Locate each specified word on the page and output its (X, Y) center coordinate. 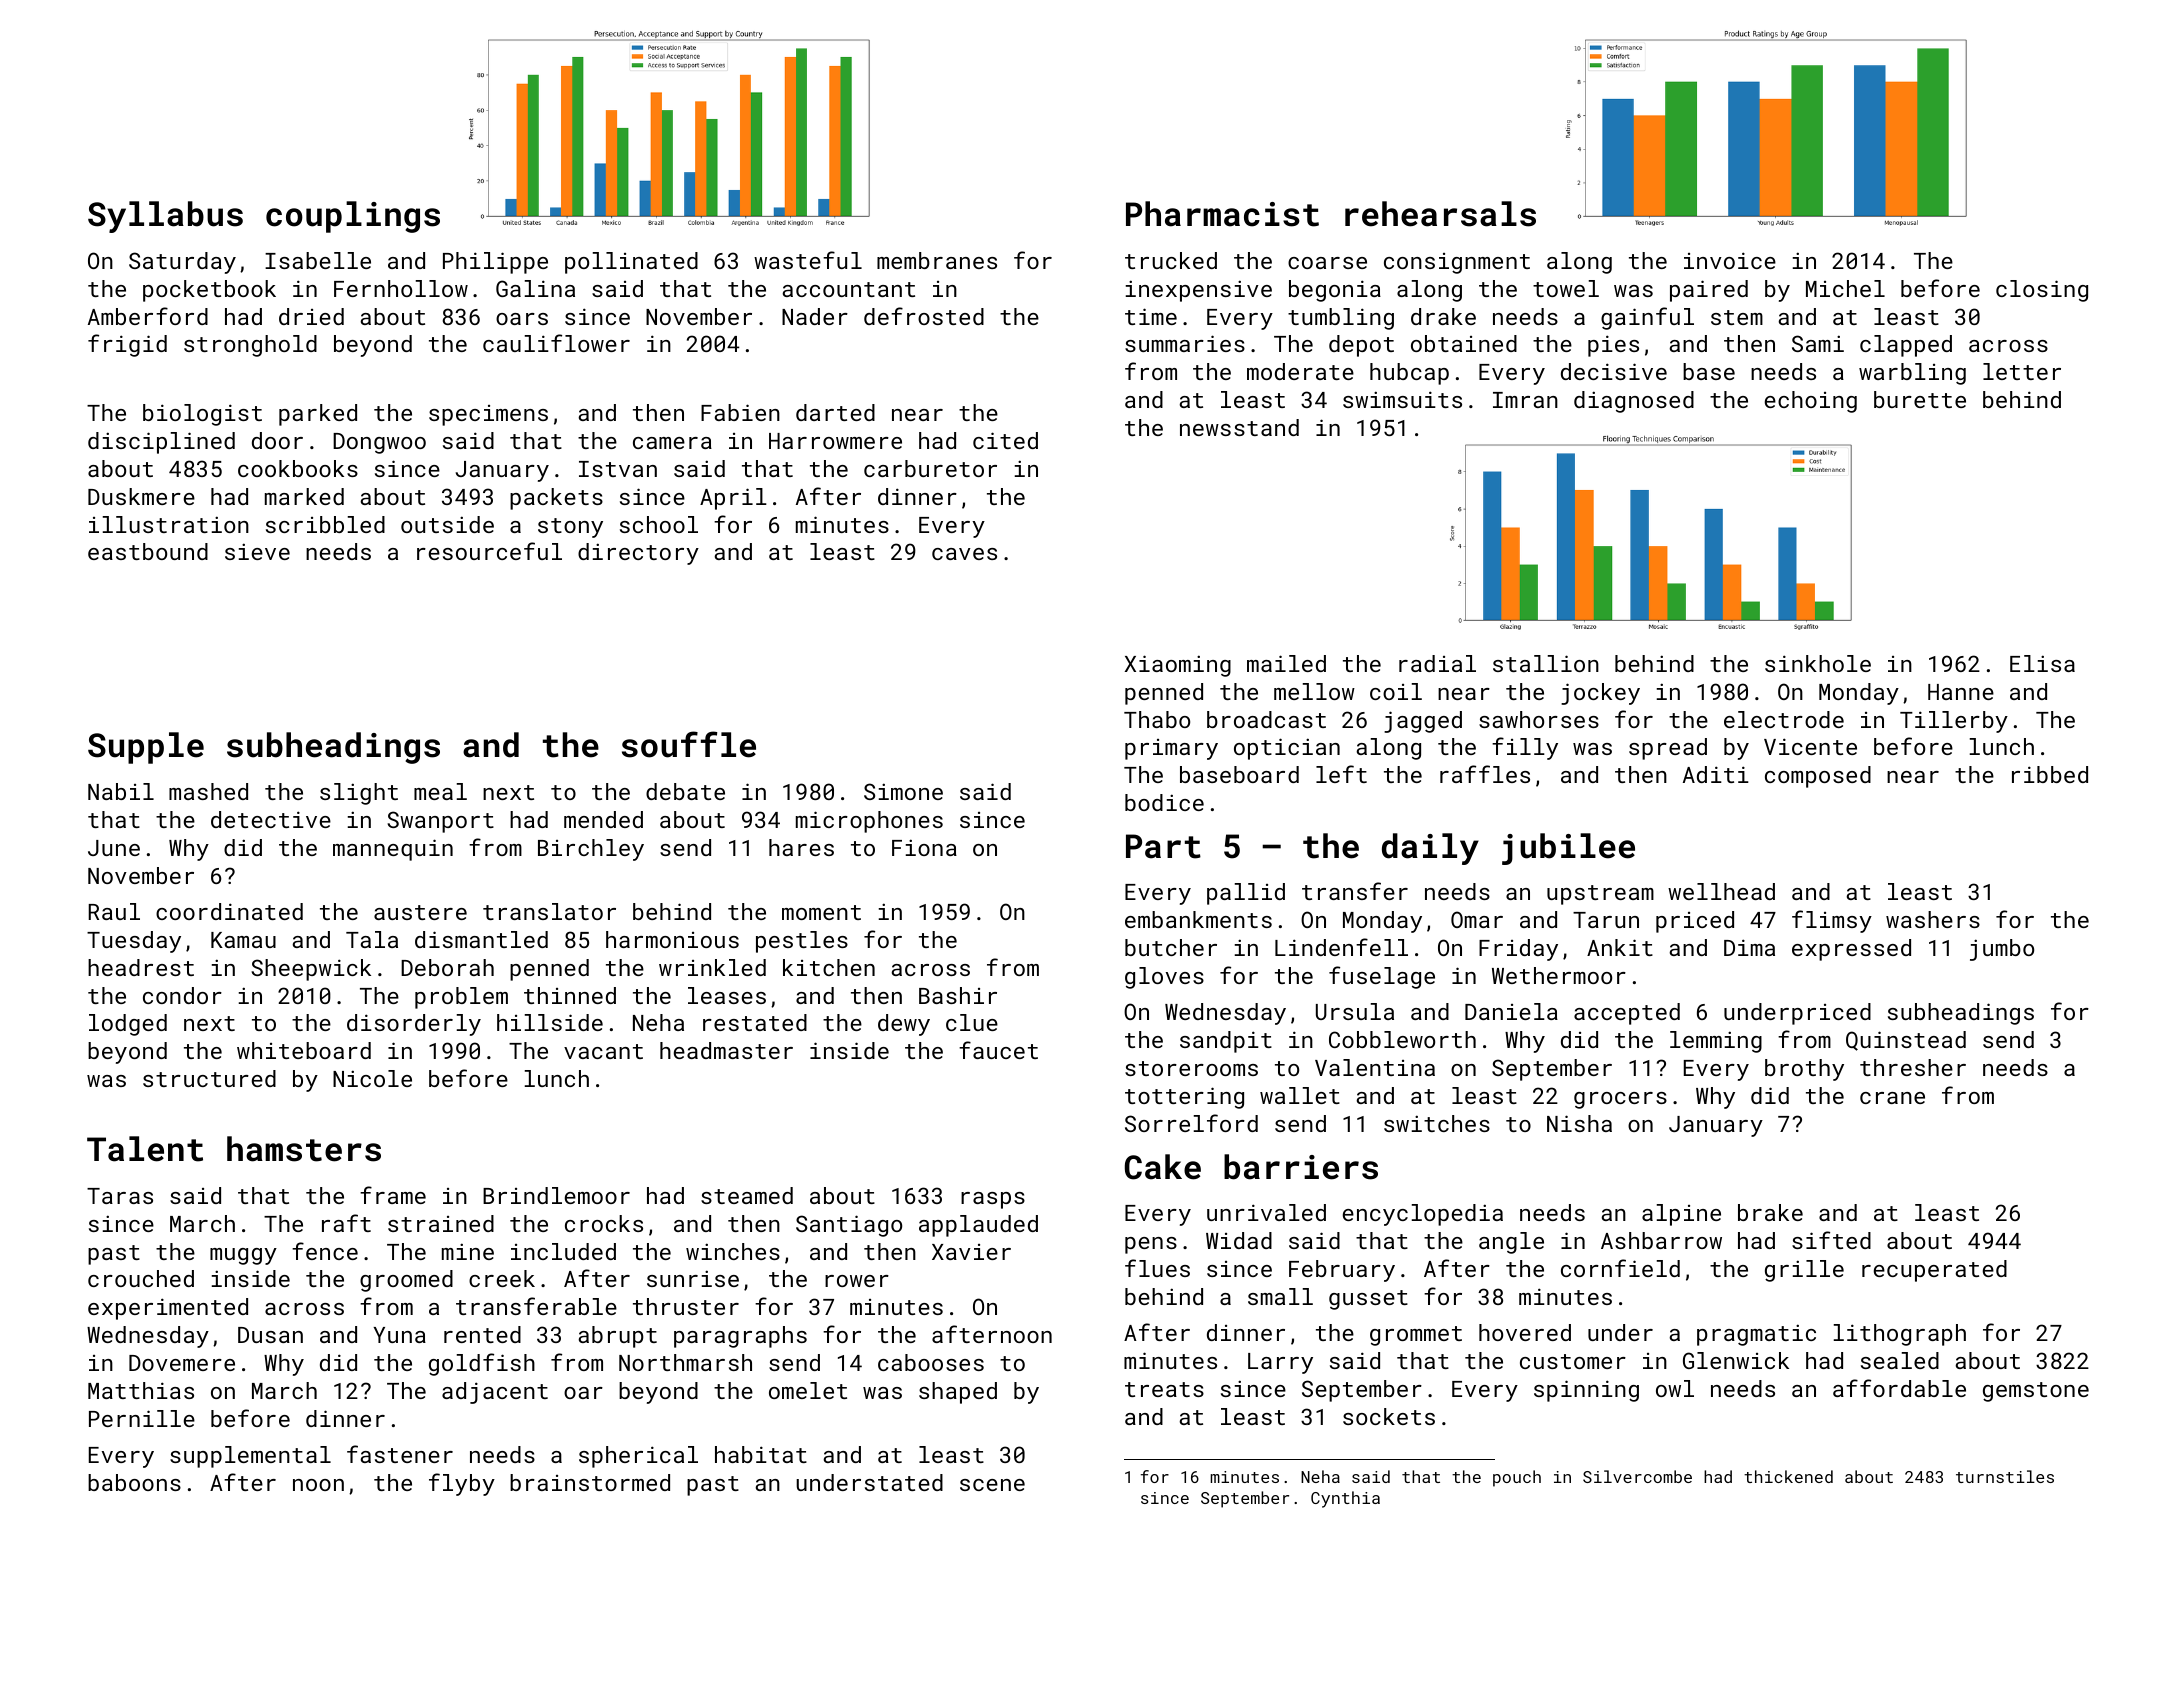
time (1151, 316)
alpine (1681, 1215)
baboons (134, 1482)
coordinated (229, 911)
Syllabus (165, 217)
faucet (998, 1050)
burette (1920, 399)
